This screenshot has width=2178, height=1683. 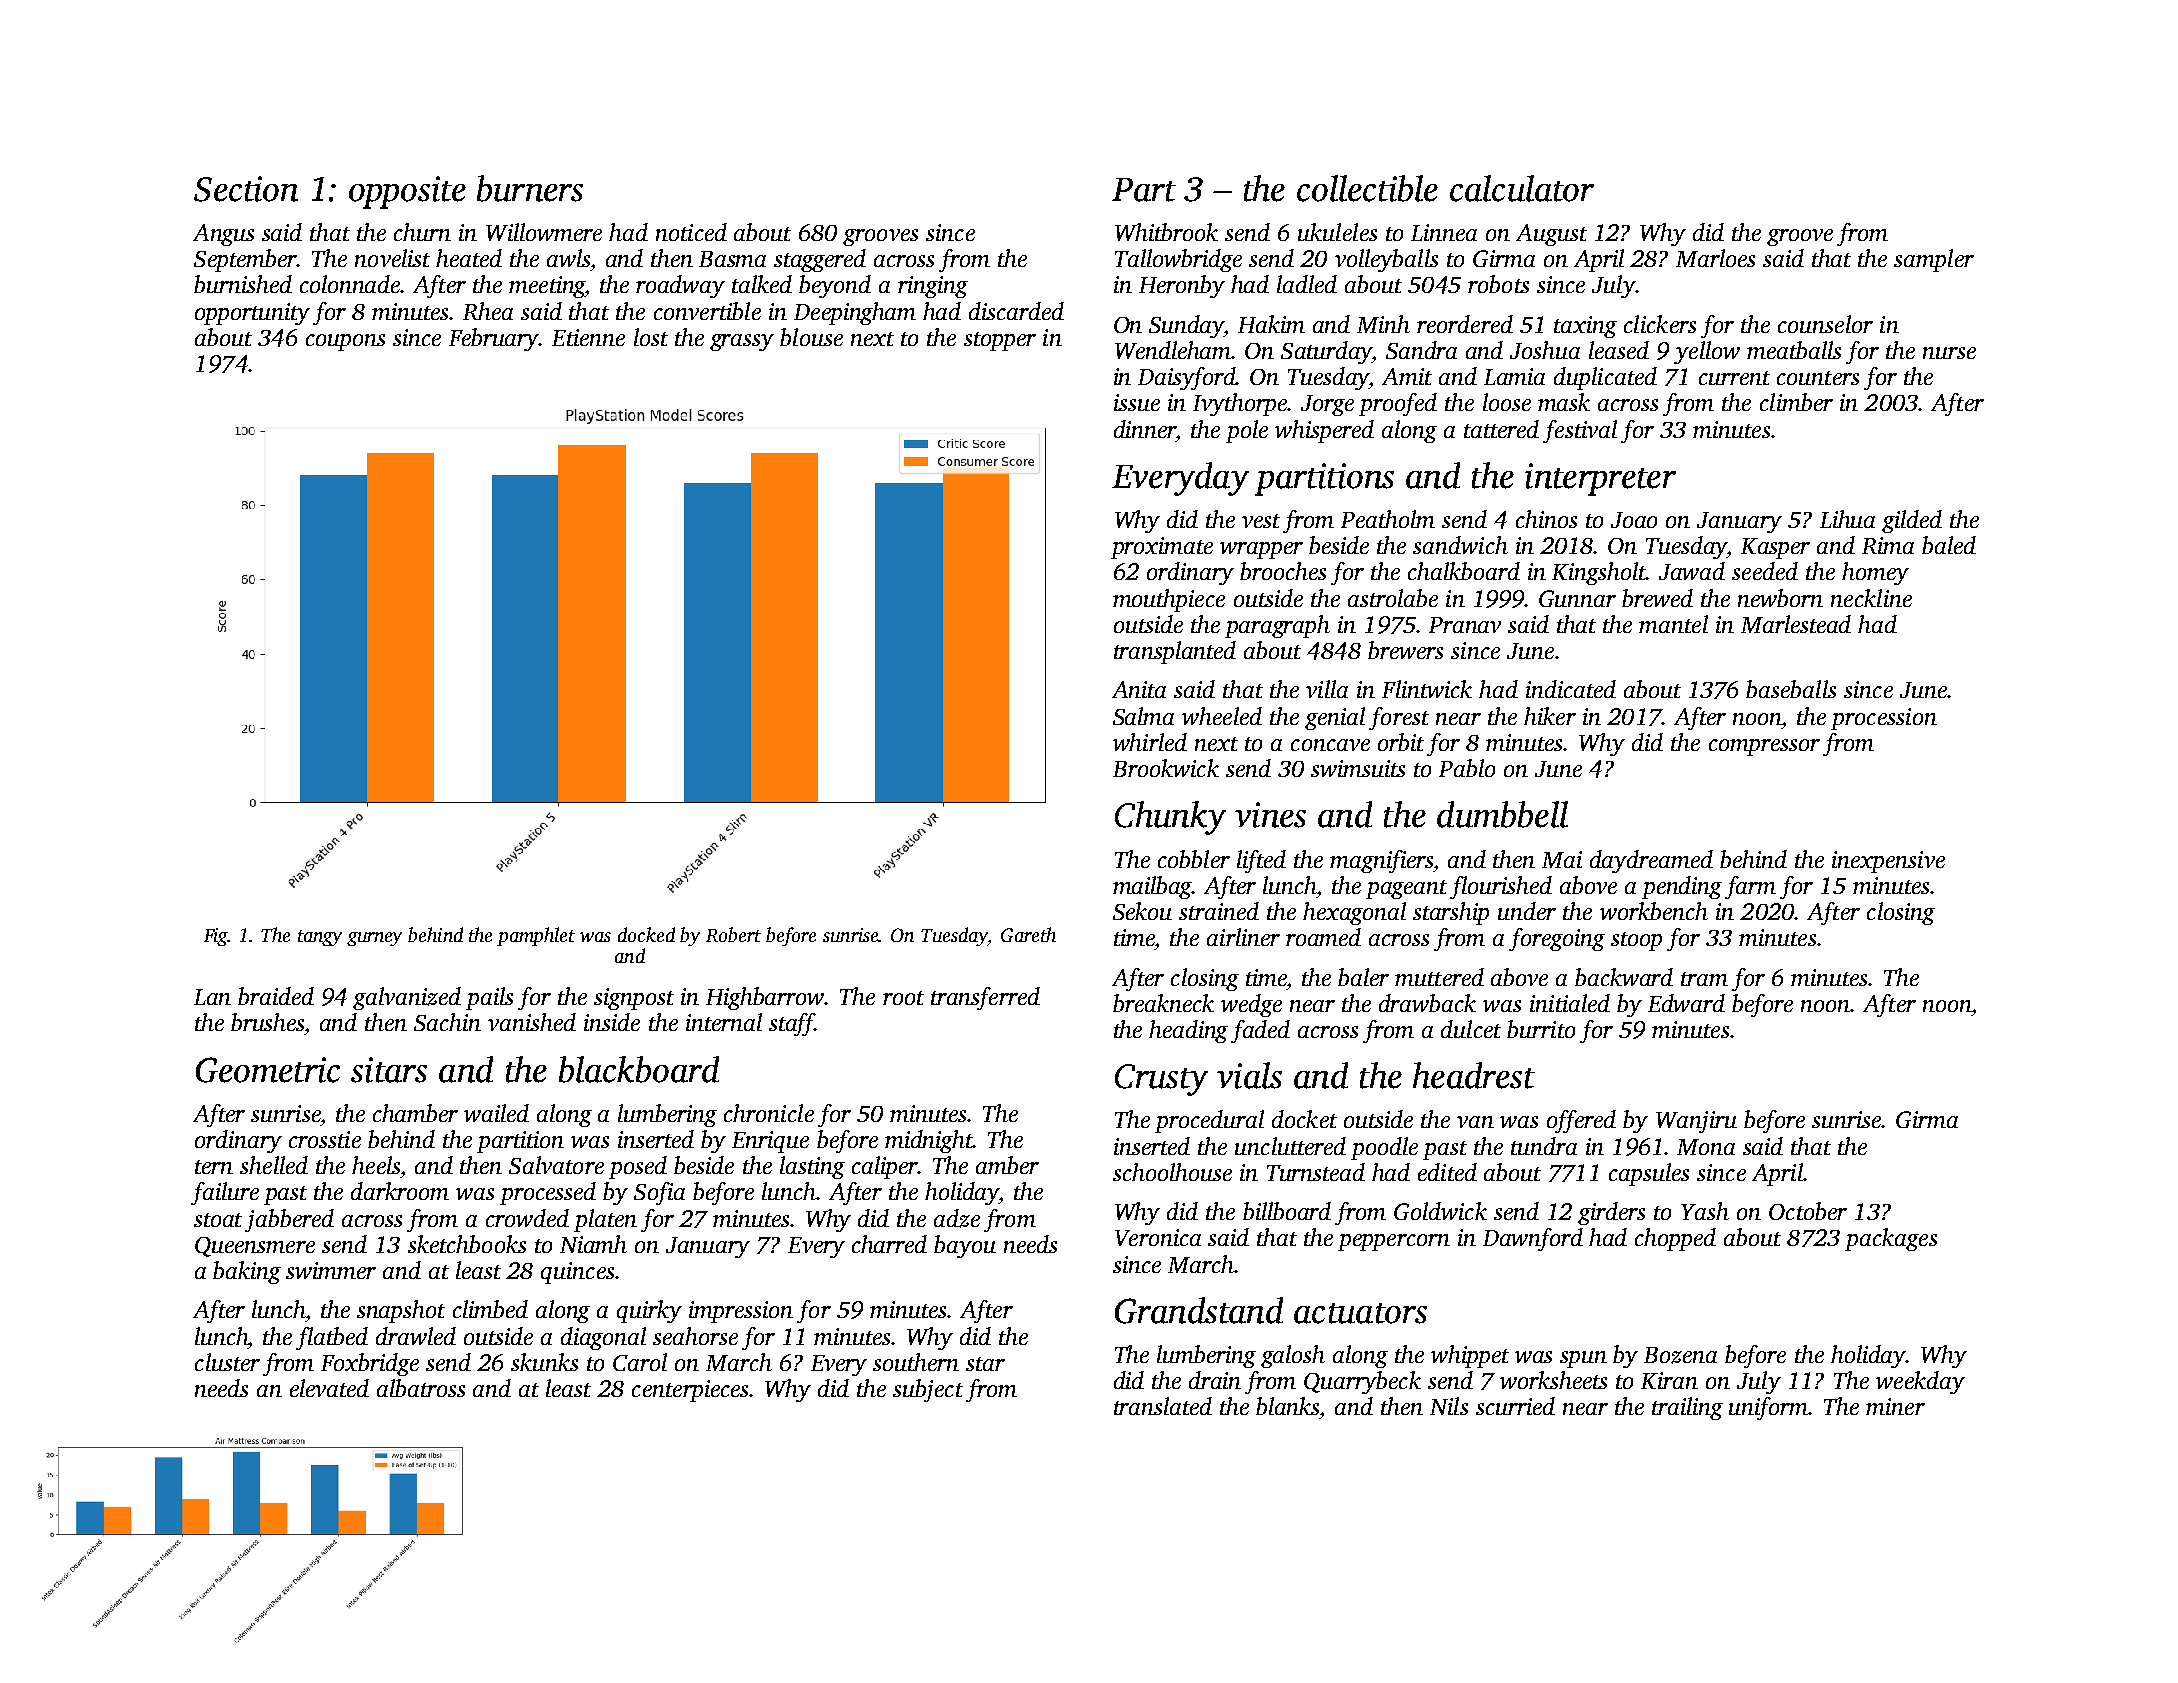 What do you see at coordinates (1796, 402) in the screenshot?
I see `climber` at bounding box center [1796, 402].
